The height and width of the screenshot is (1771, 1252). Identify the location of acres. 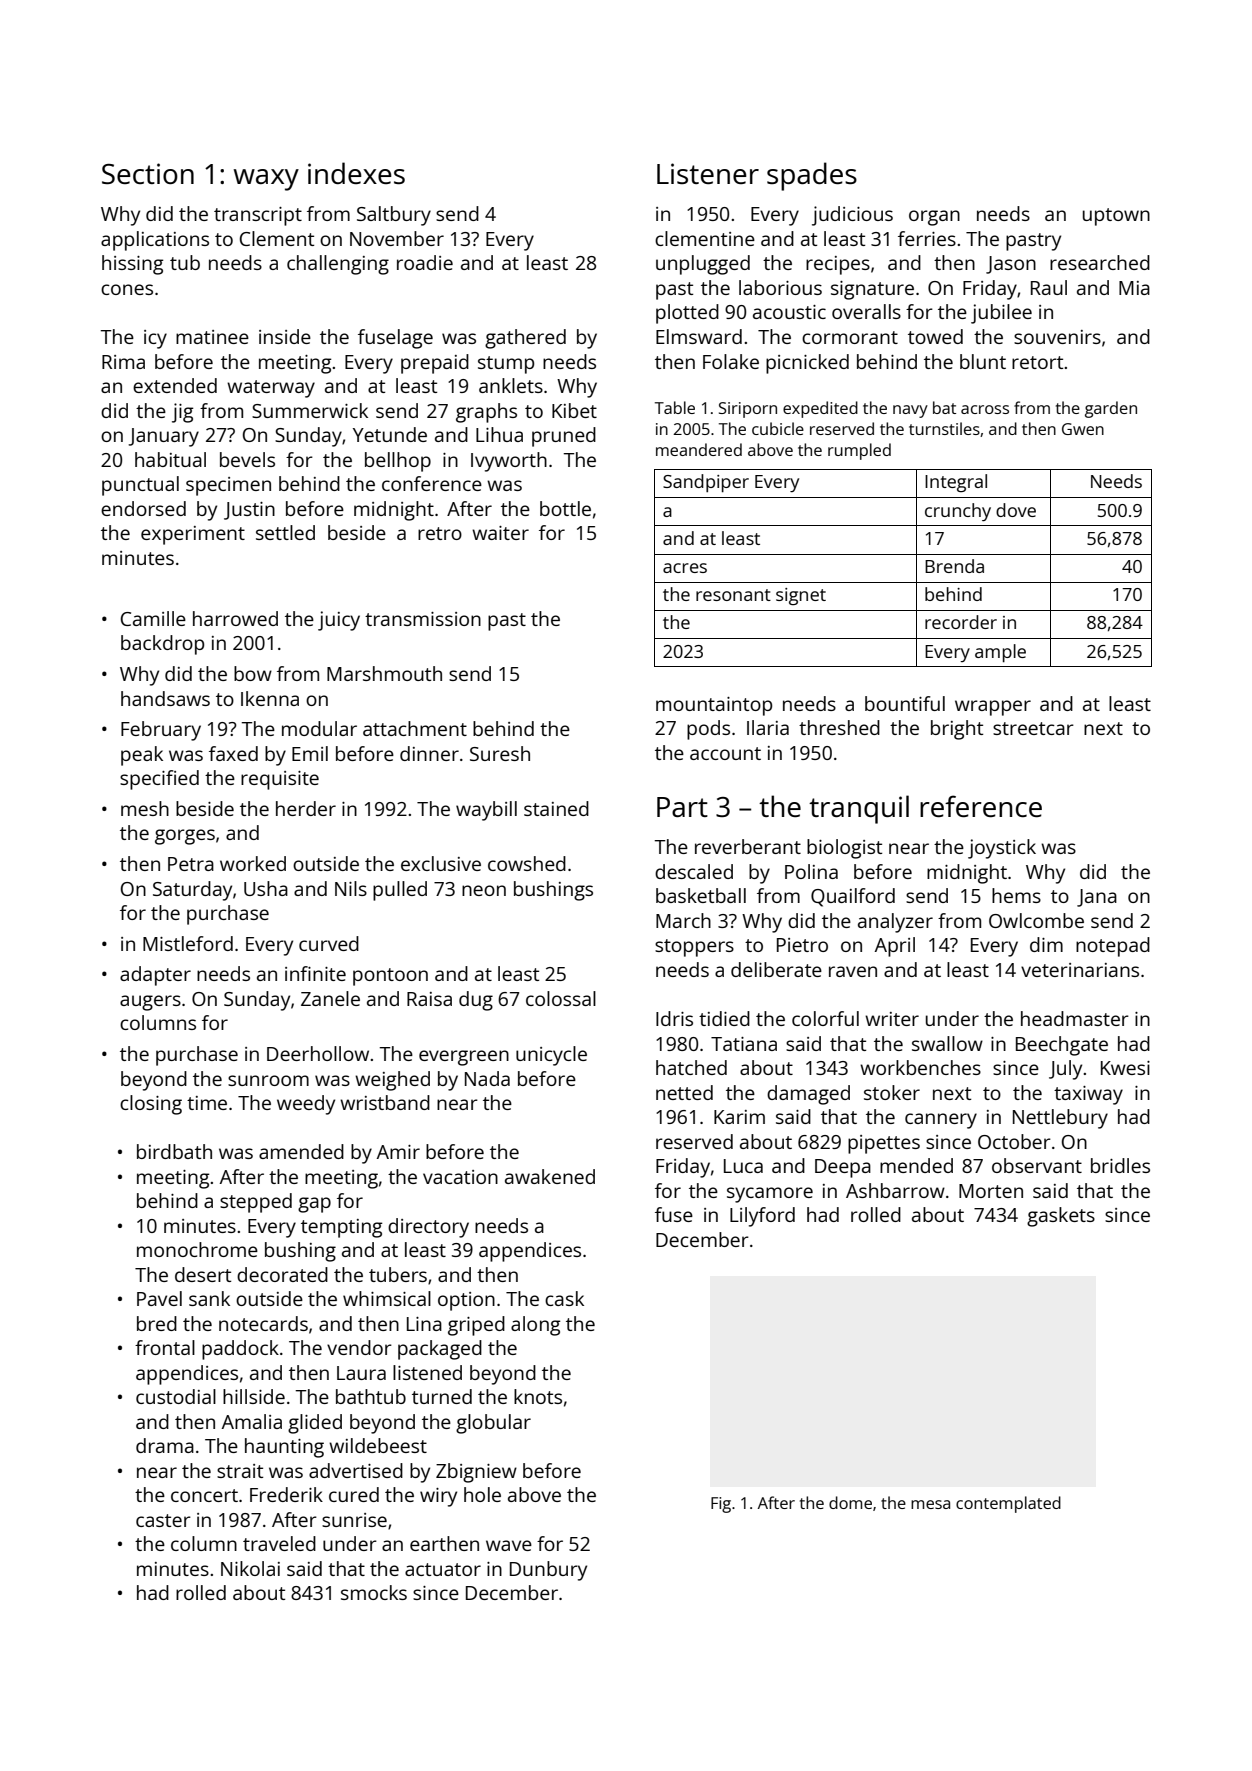
(685, 568).
